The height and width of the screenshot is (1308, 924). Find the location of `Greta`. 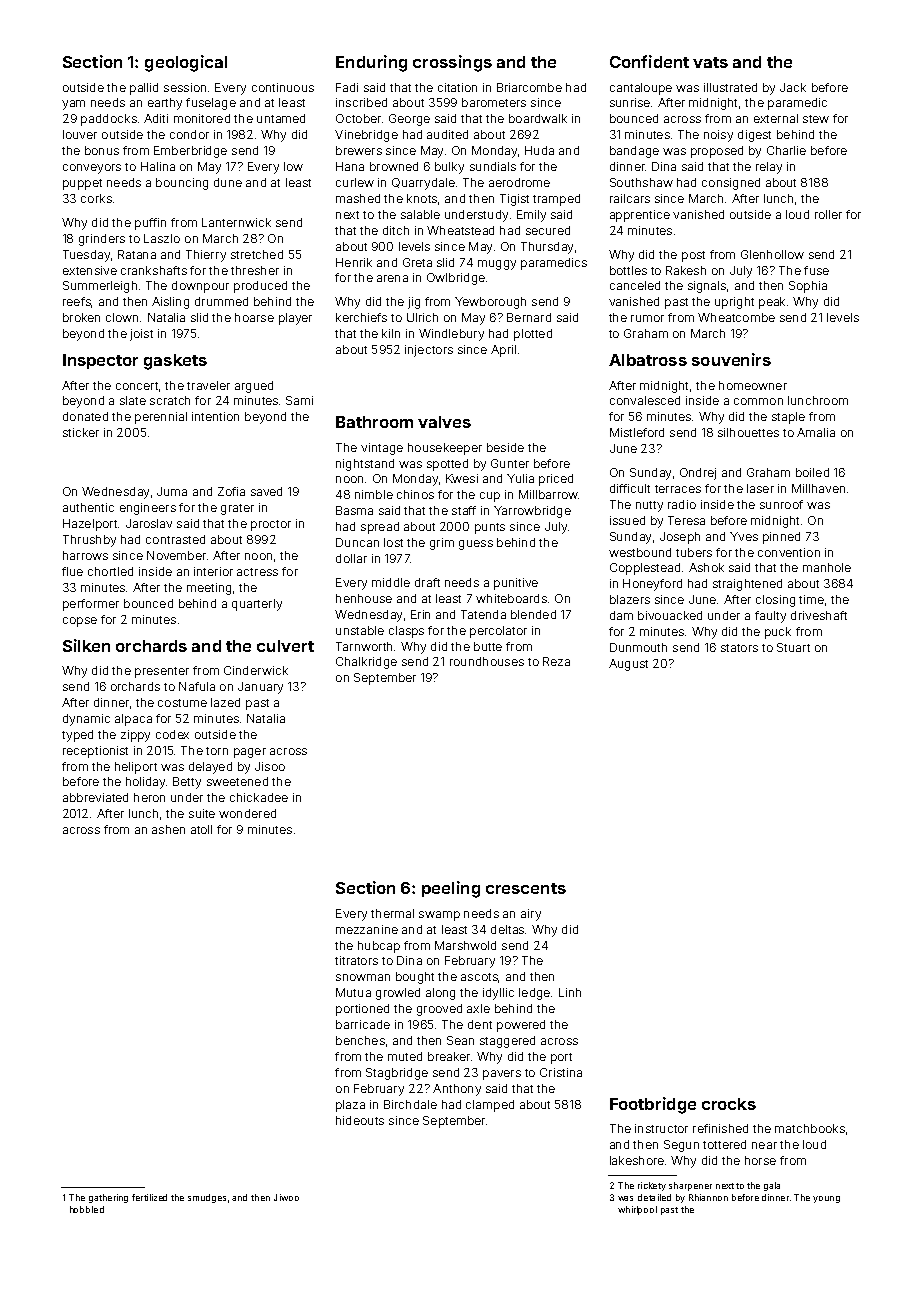

Greta is located at coordinates (417, 262).
